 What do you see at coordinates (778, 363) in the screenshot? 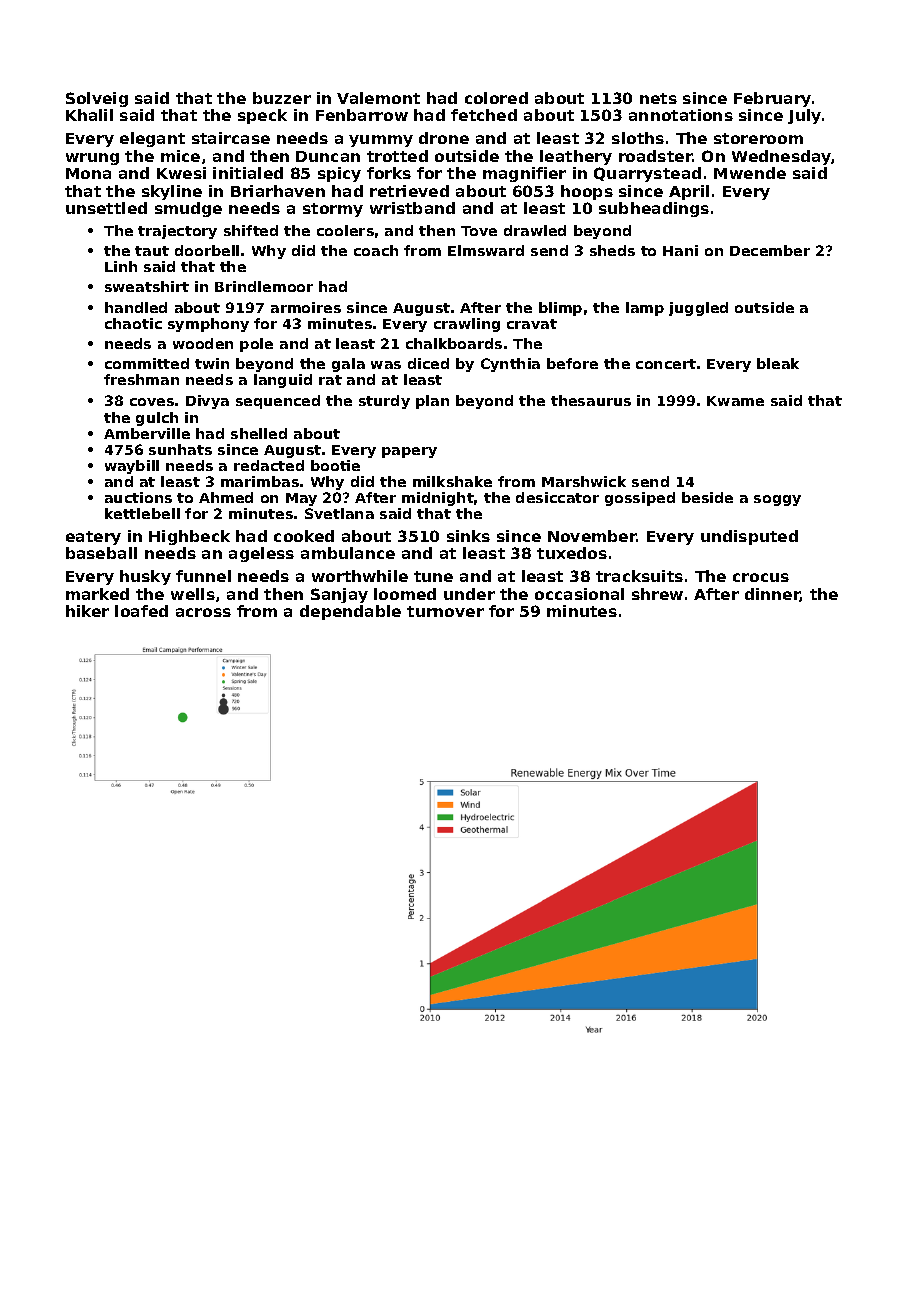
I see `bleak` at bounding box center [778, 363].
